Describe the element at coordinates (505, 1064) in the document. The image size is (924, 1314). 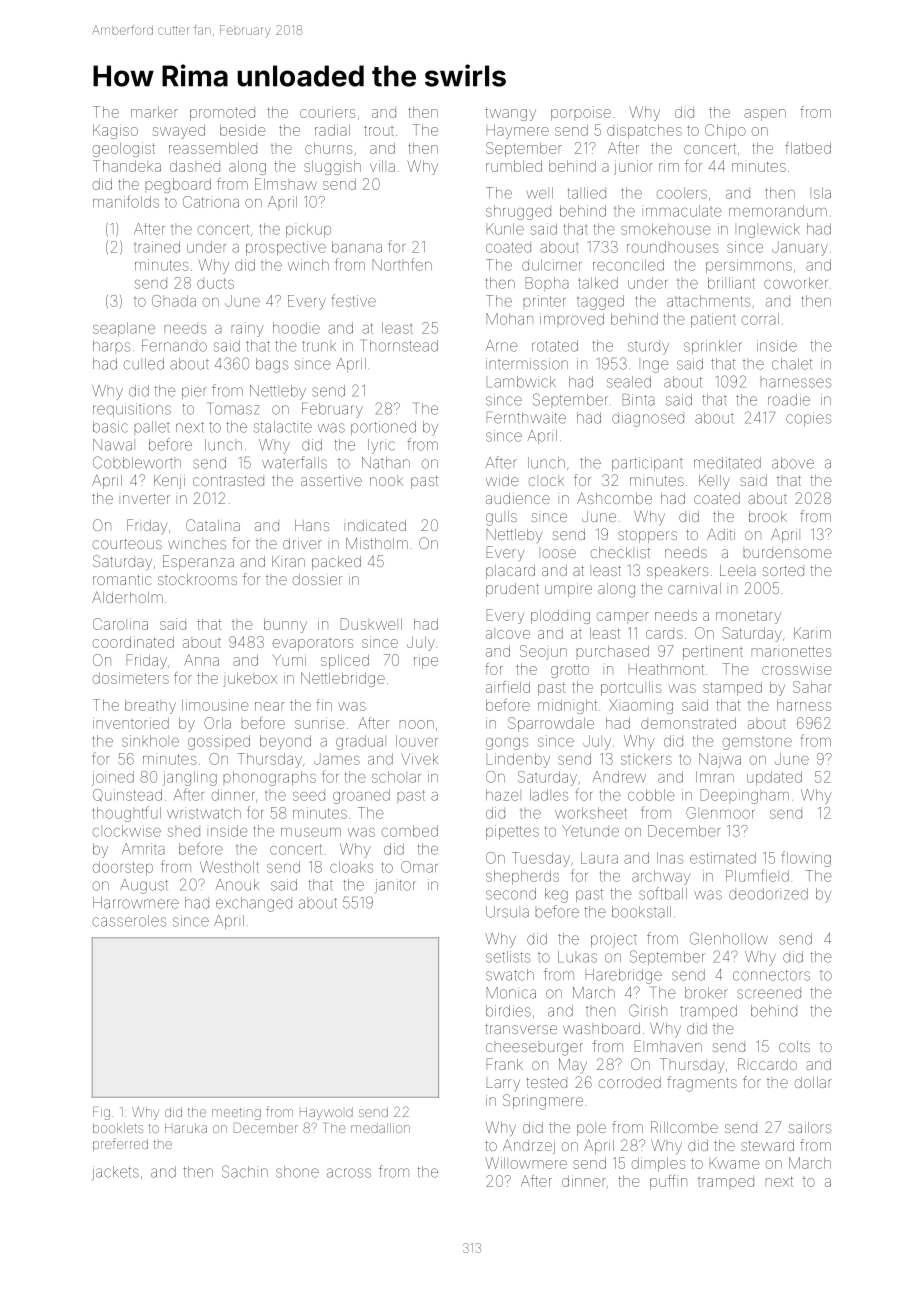
I see `Frank` at that location.
